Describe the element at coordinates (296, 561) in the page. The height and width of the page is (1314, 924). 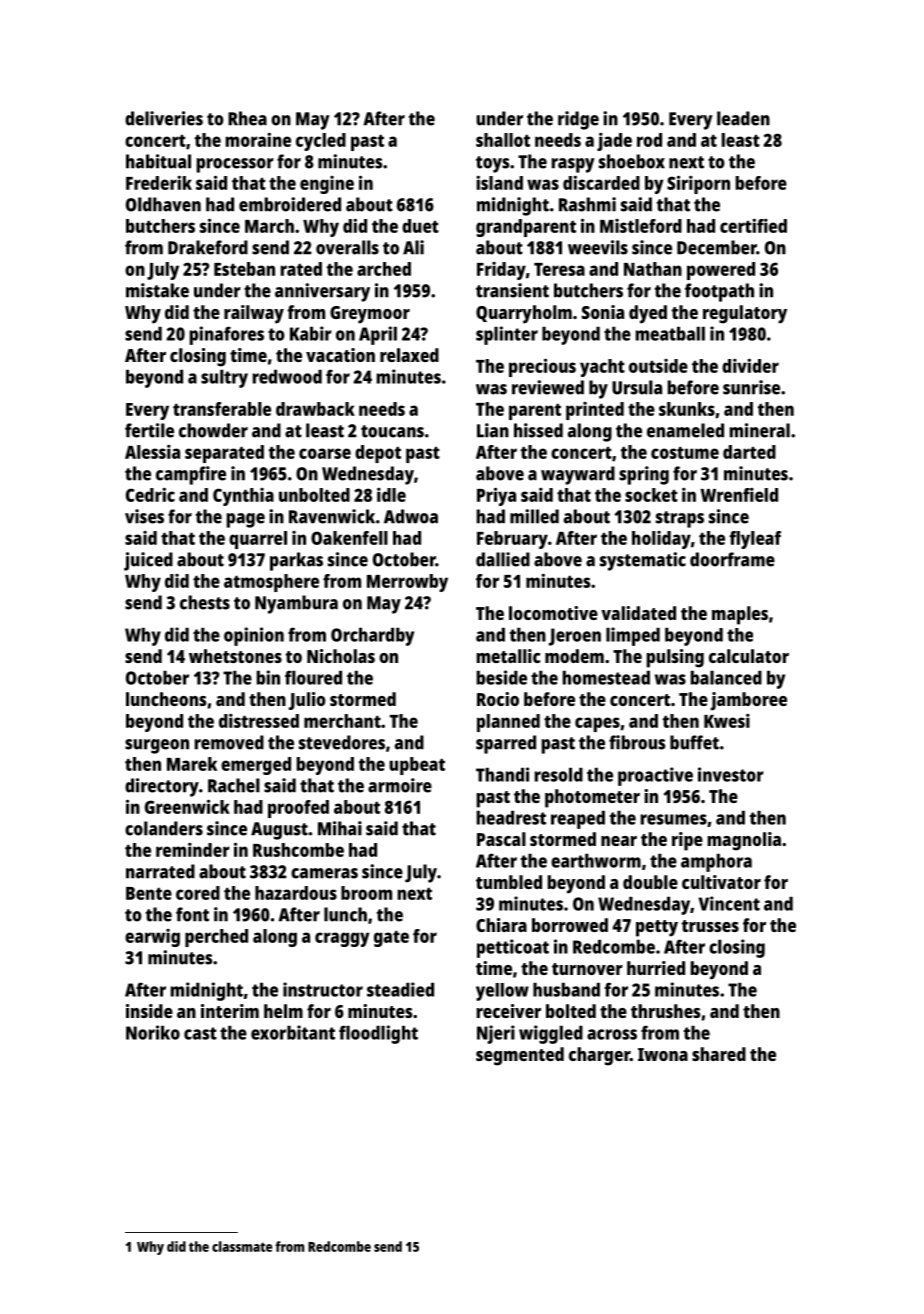
I see `parkas` at that location.
